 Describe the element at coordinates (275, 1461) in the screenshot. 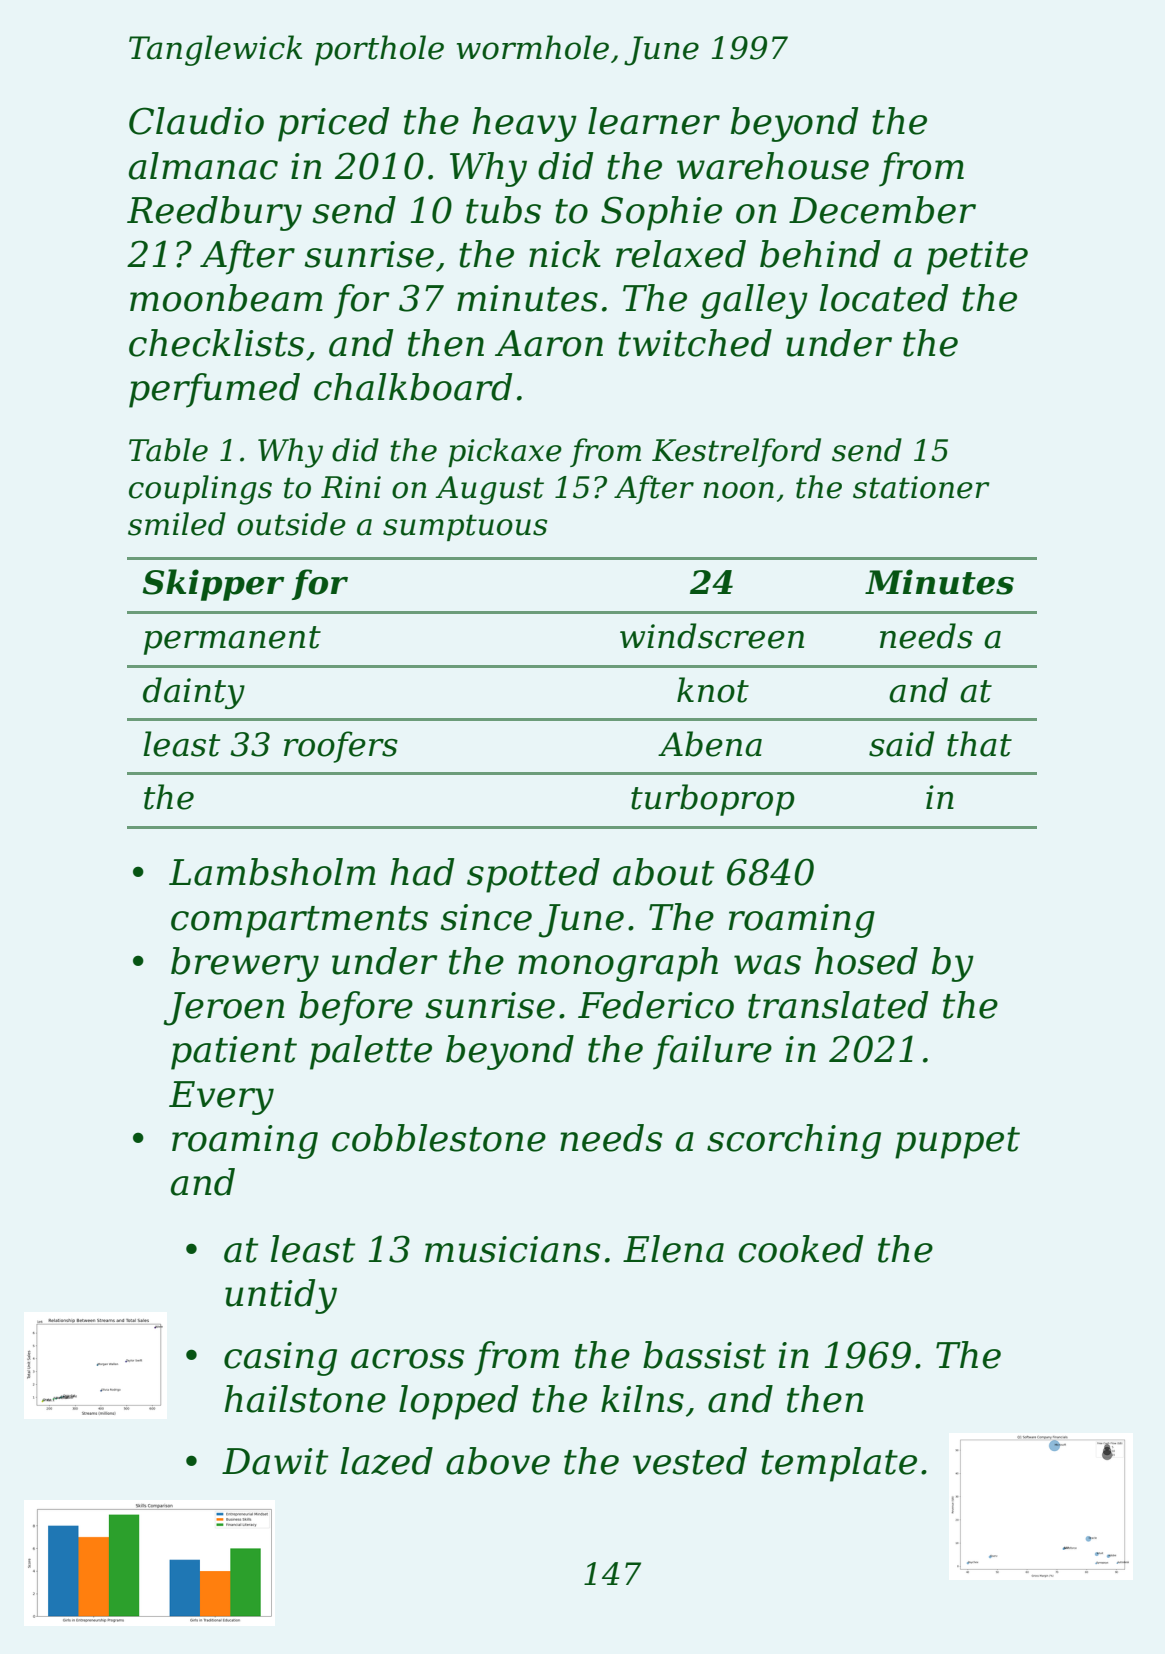

I see `Dawit` at that location.
